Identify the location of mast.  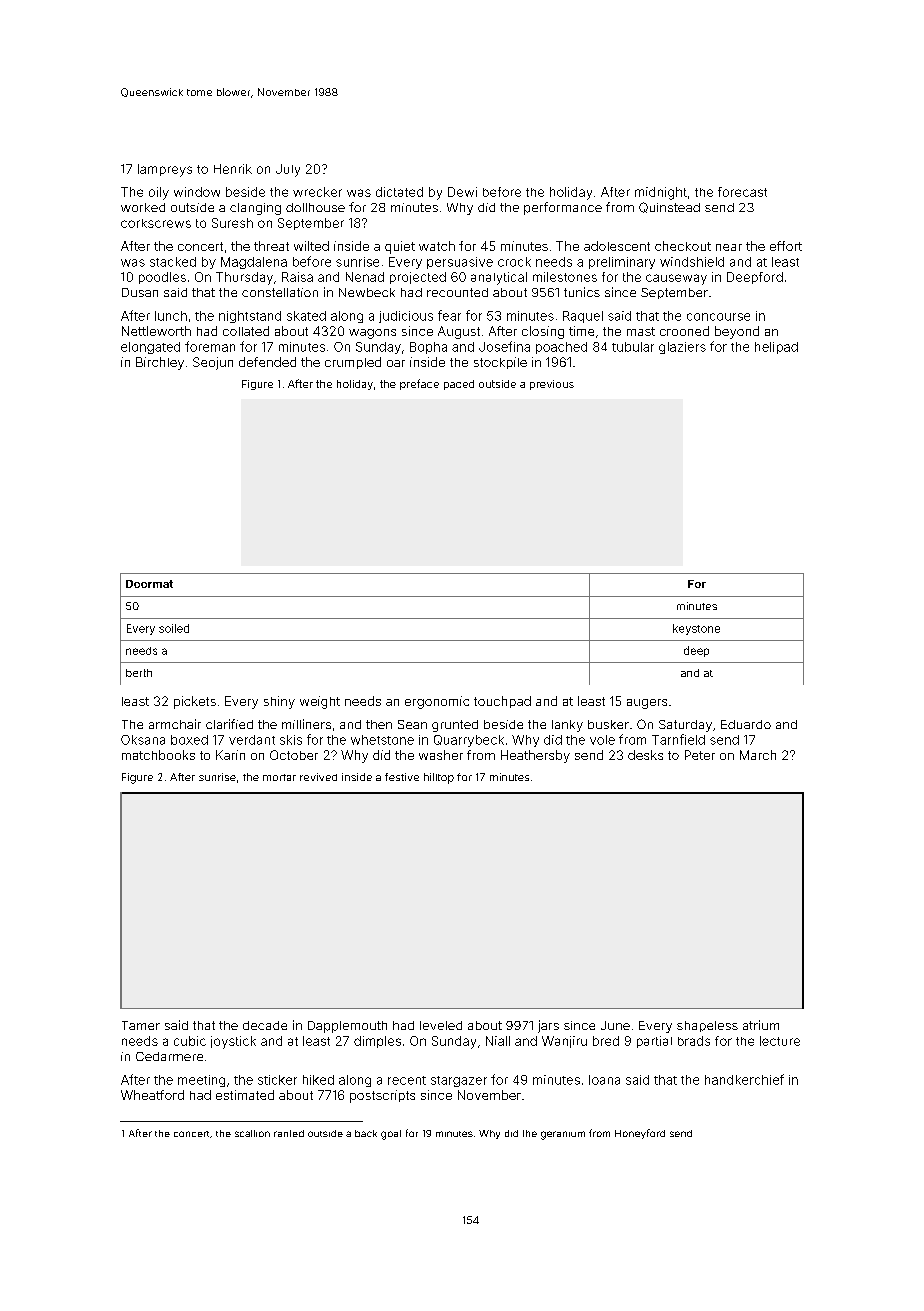
(641, 331).
